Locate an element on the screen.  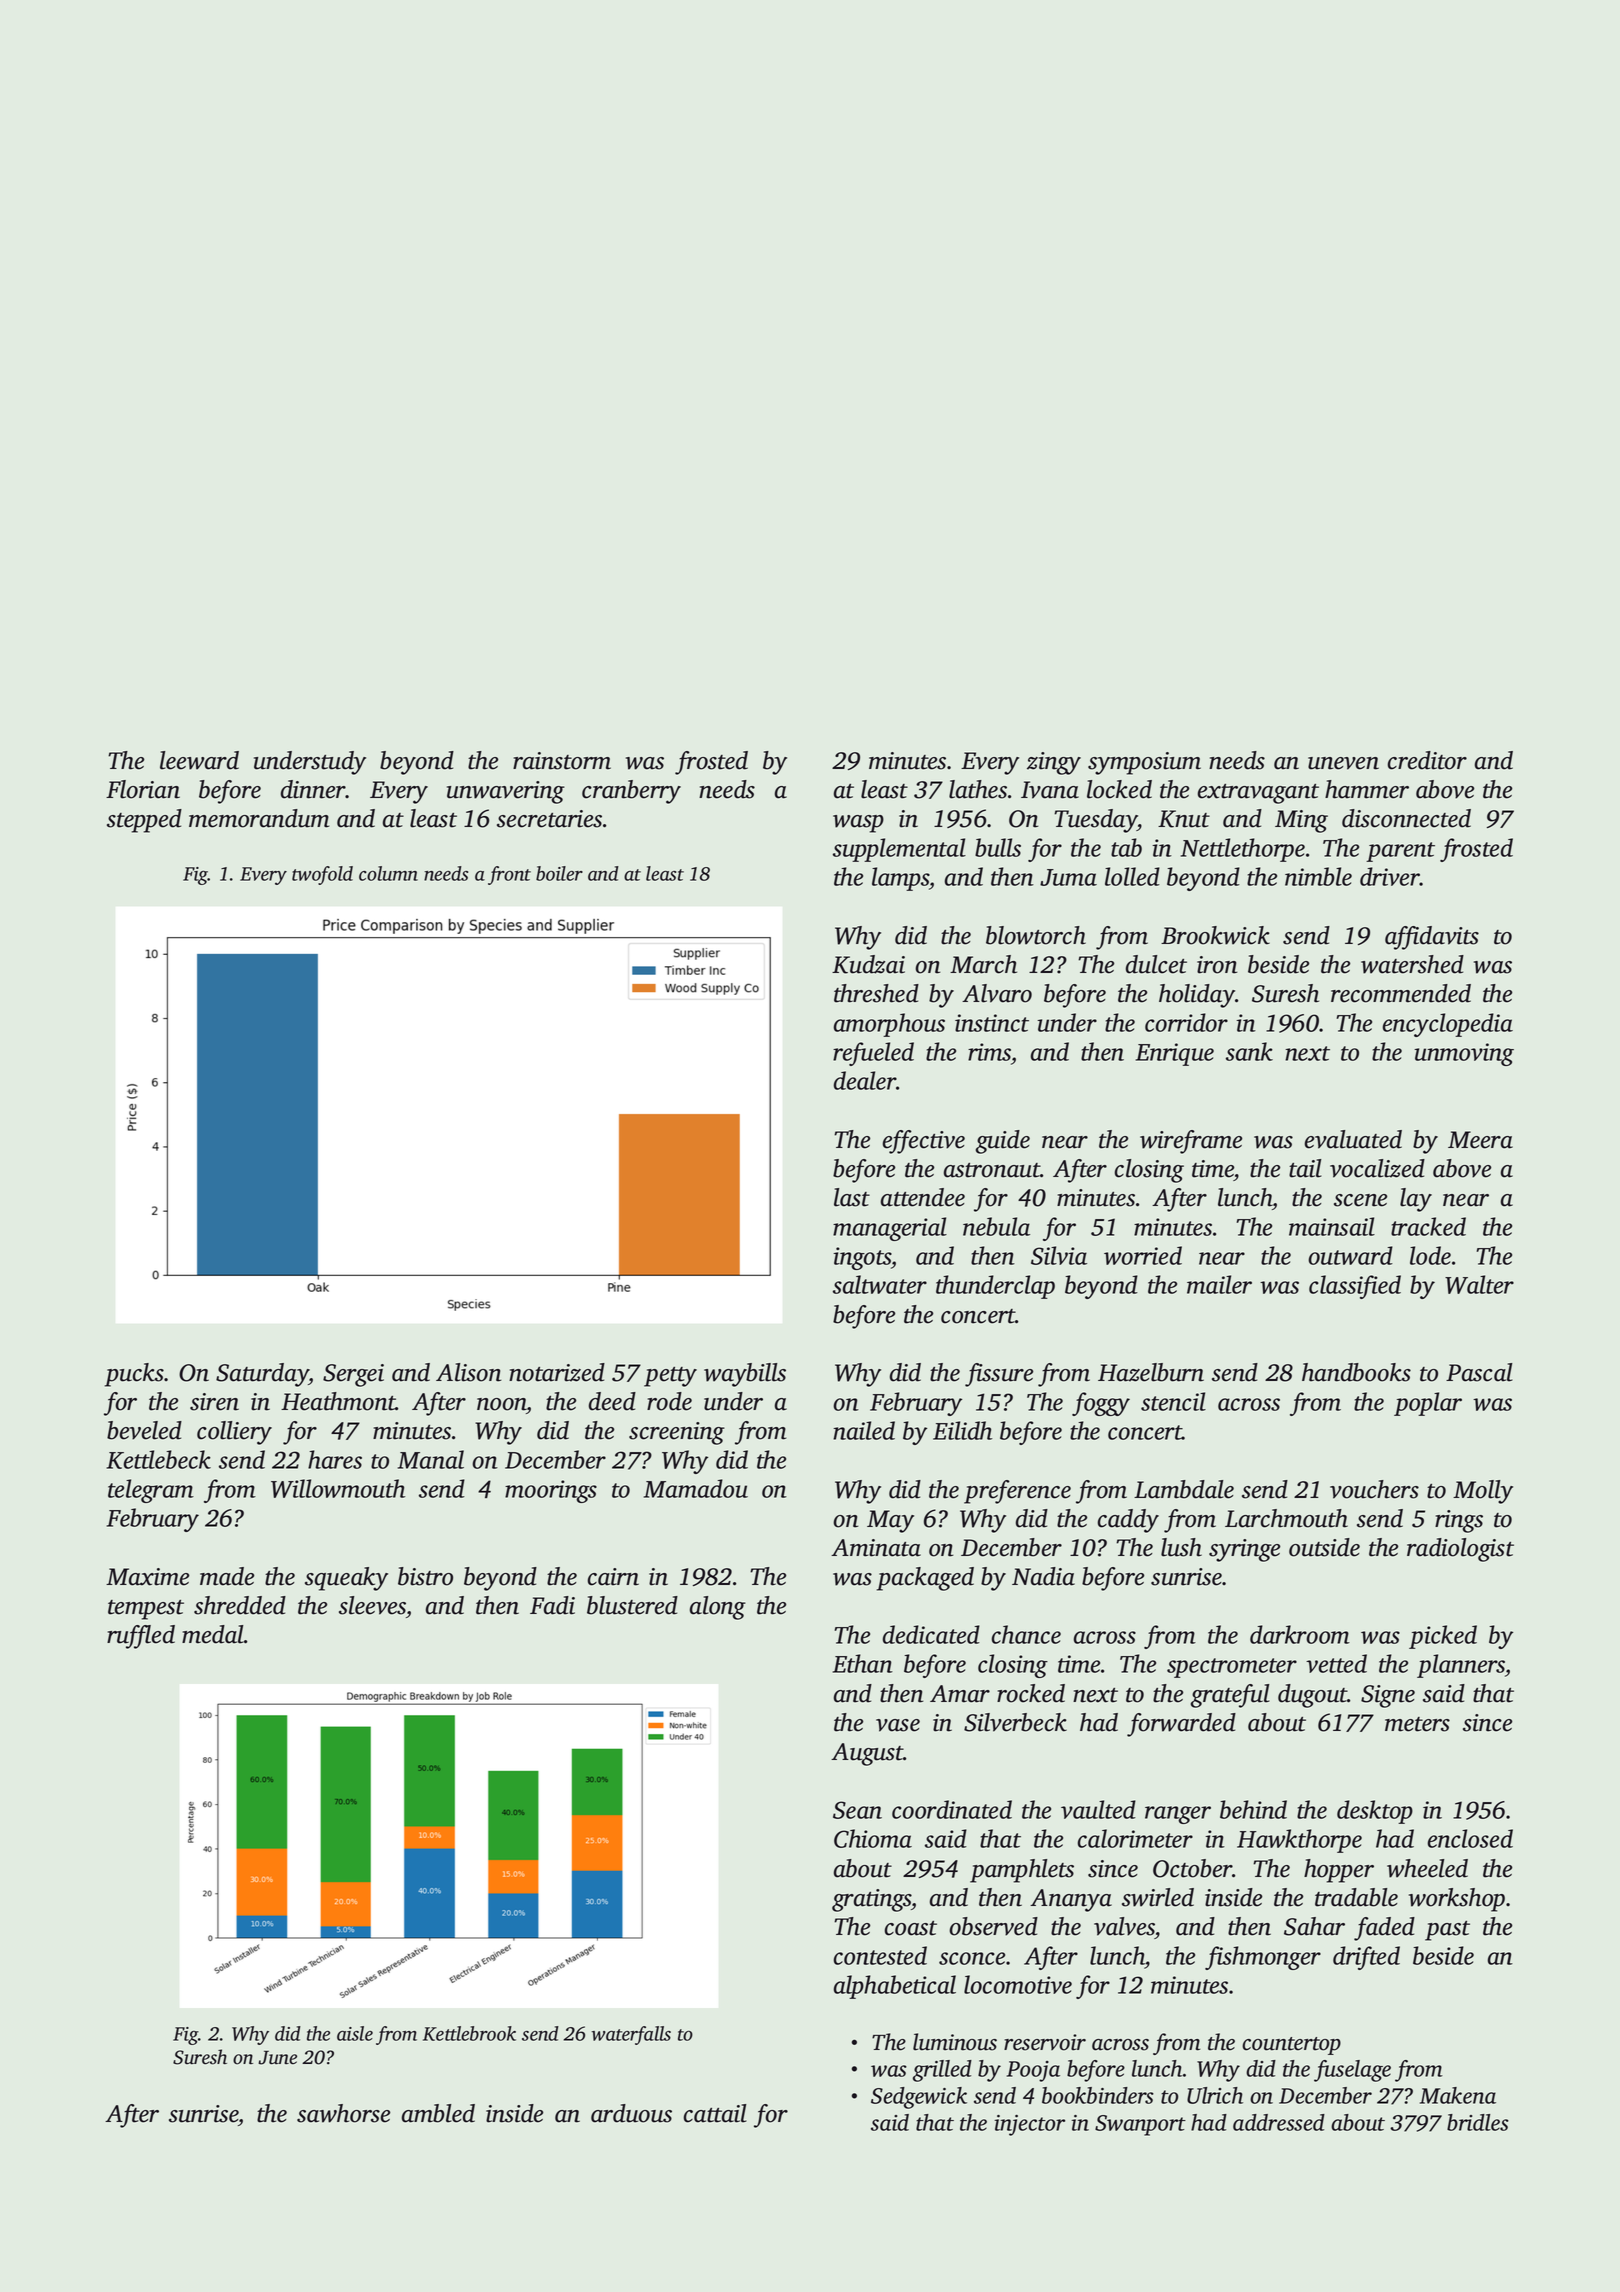
bridles is located at coordinates (1478, 2122).
